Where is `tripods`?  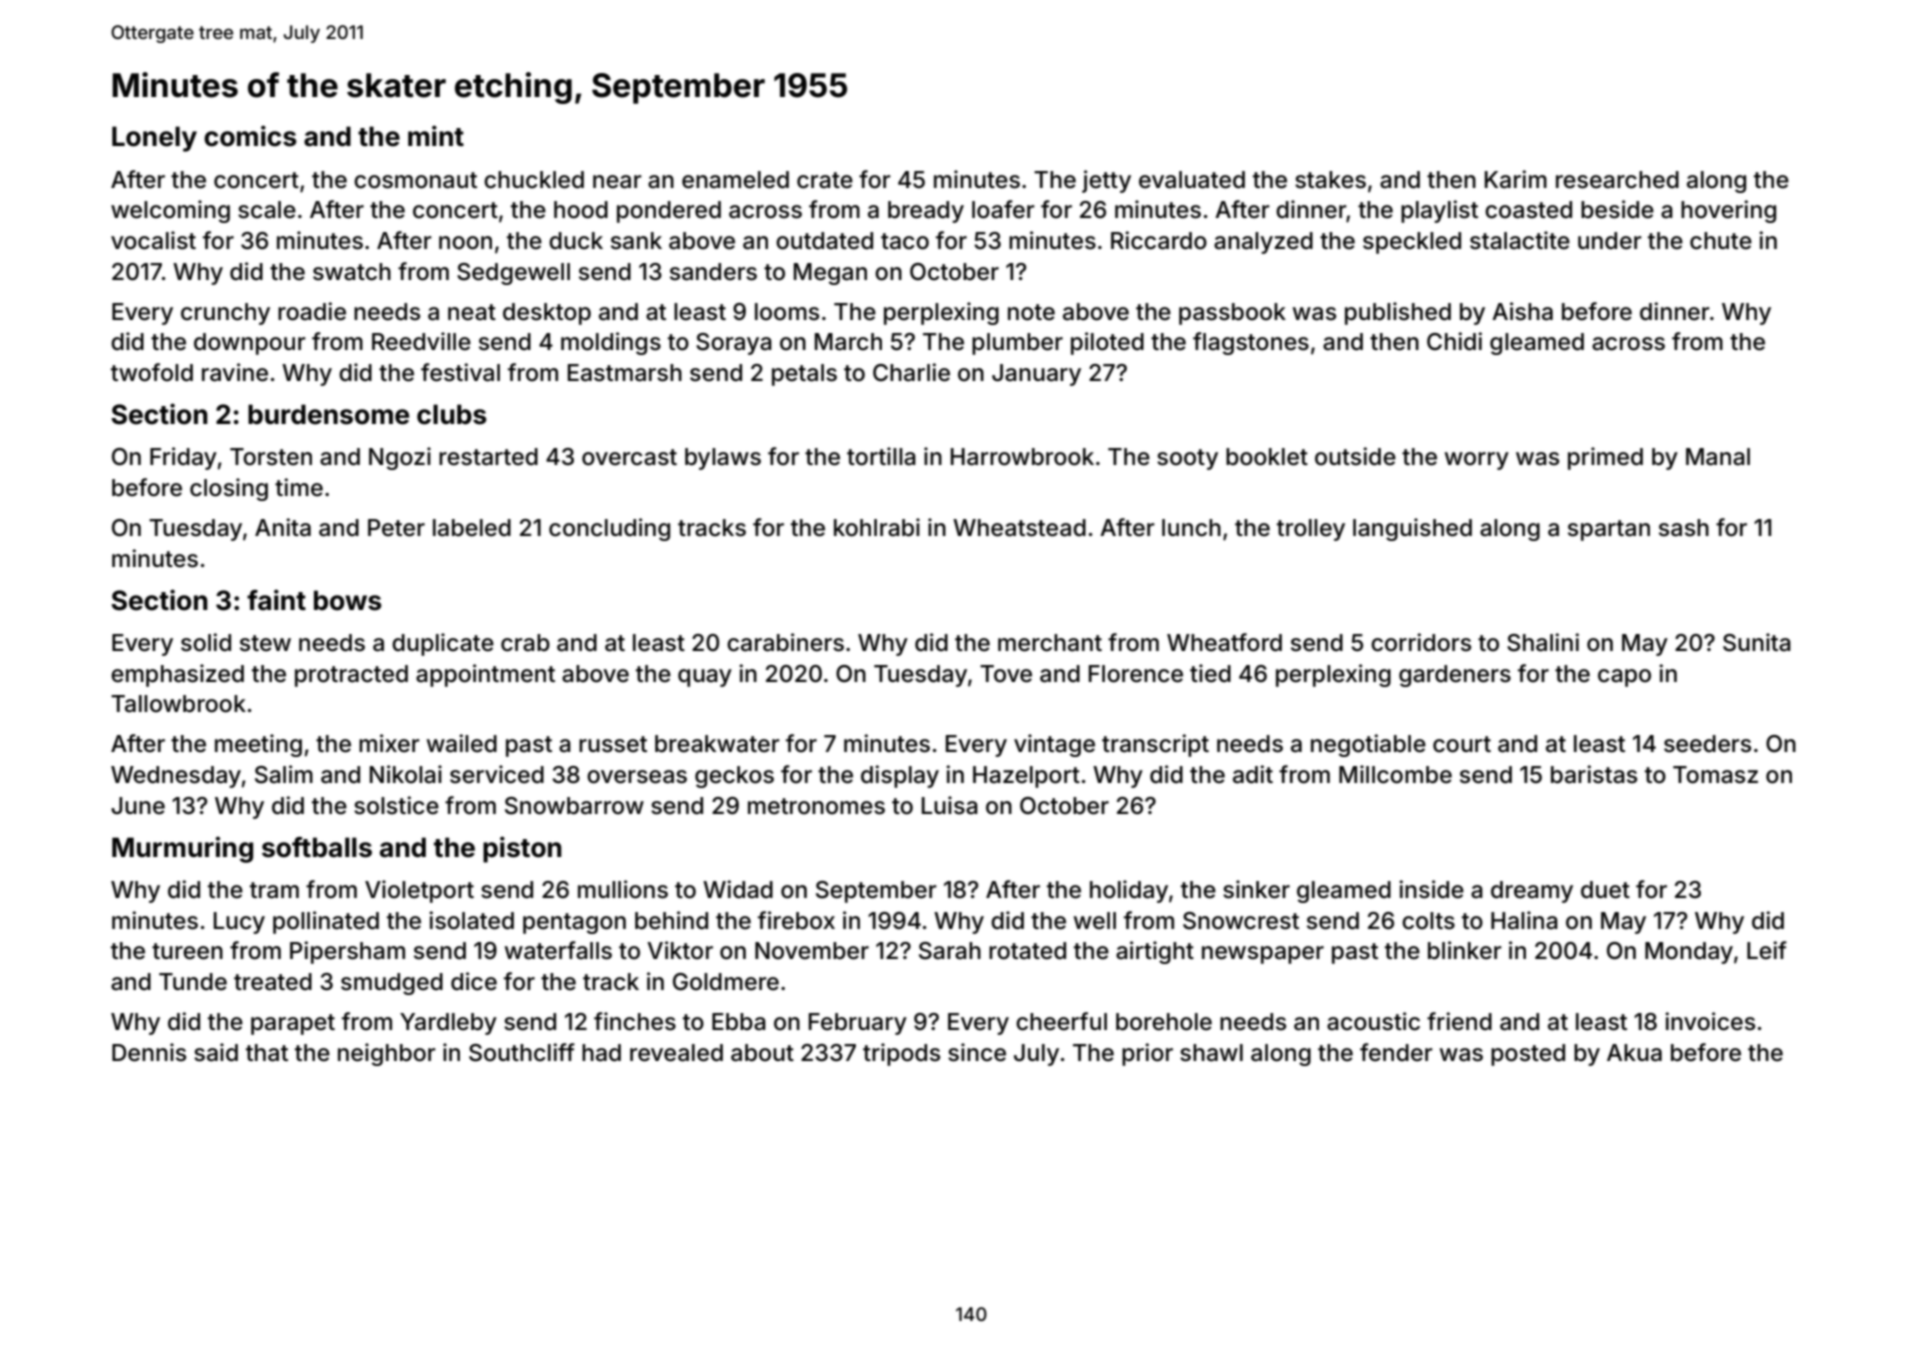
tripods is located at coordinates (901, 1054).
